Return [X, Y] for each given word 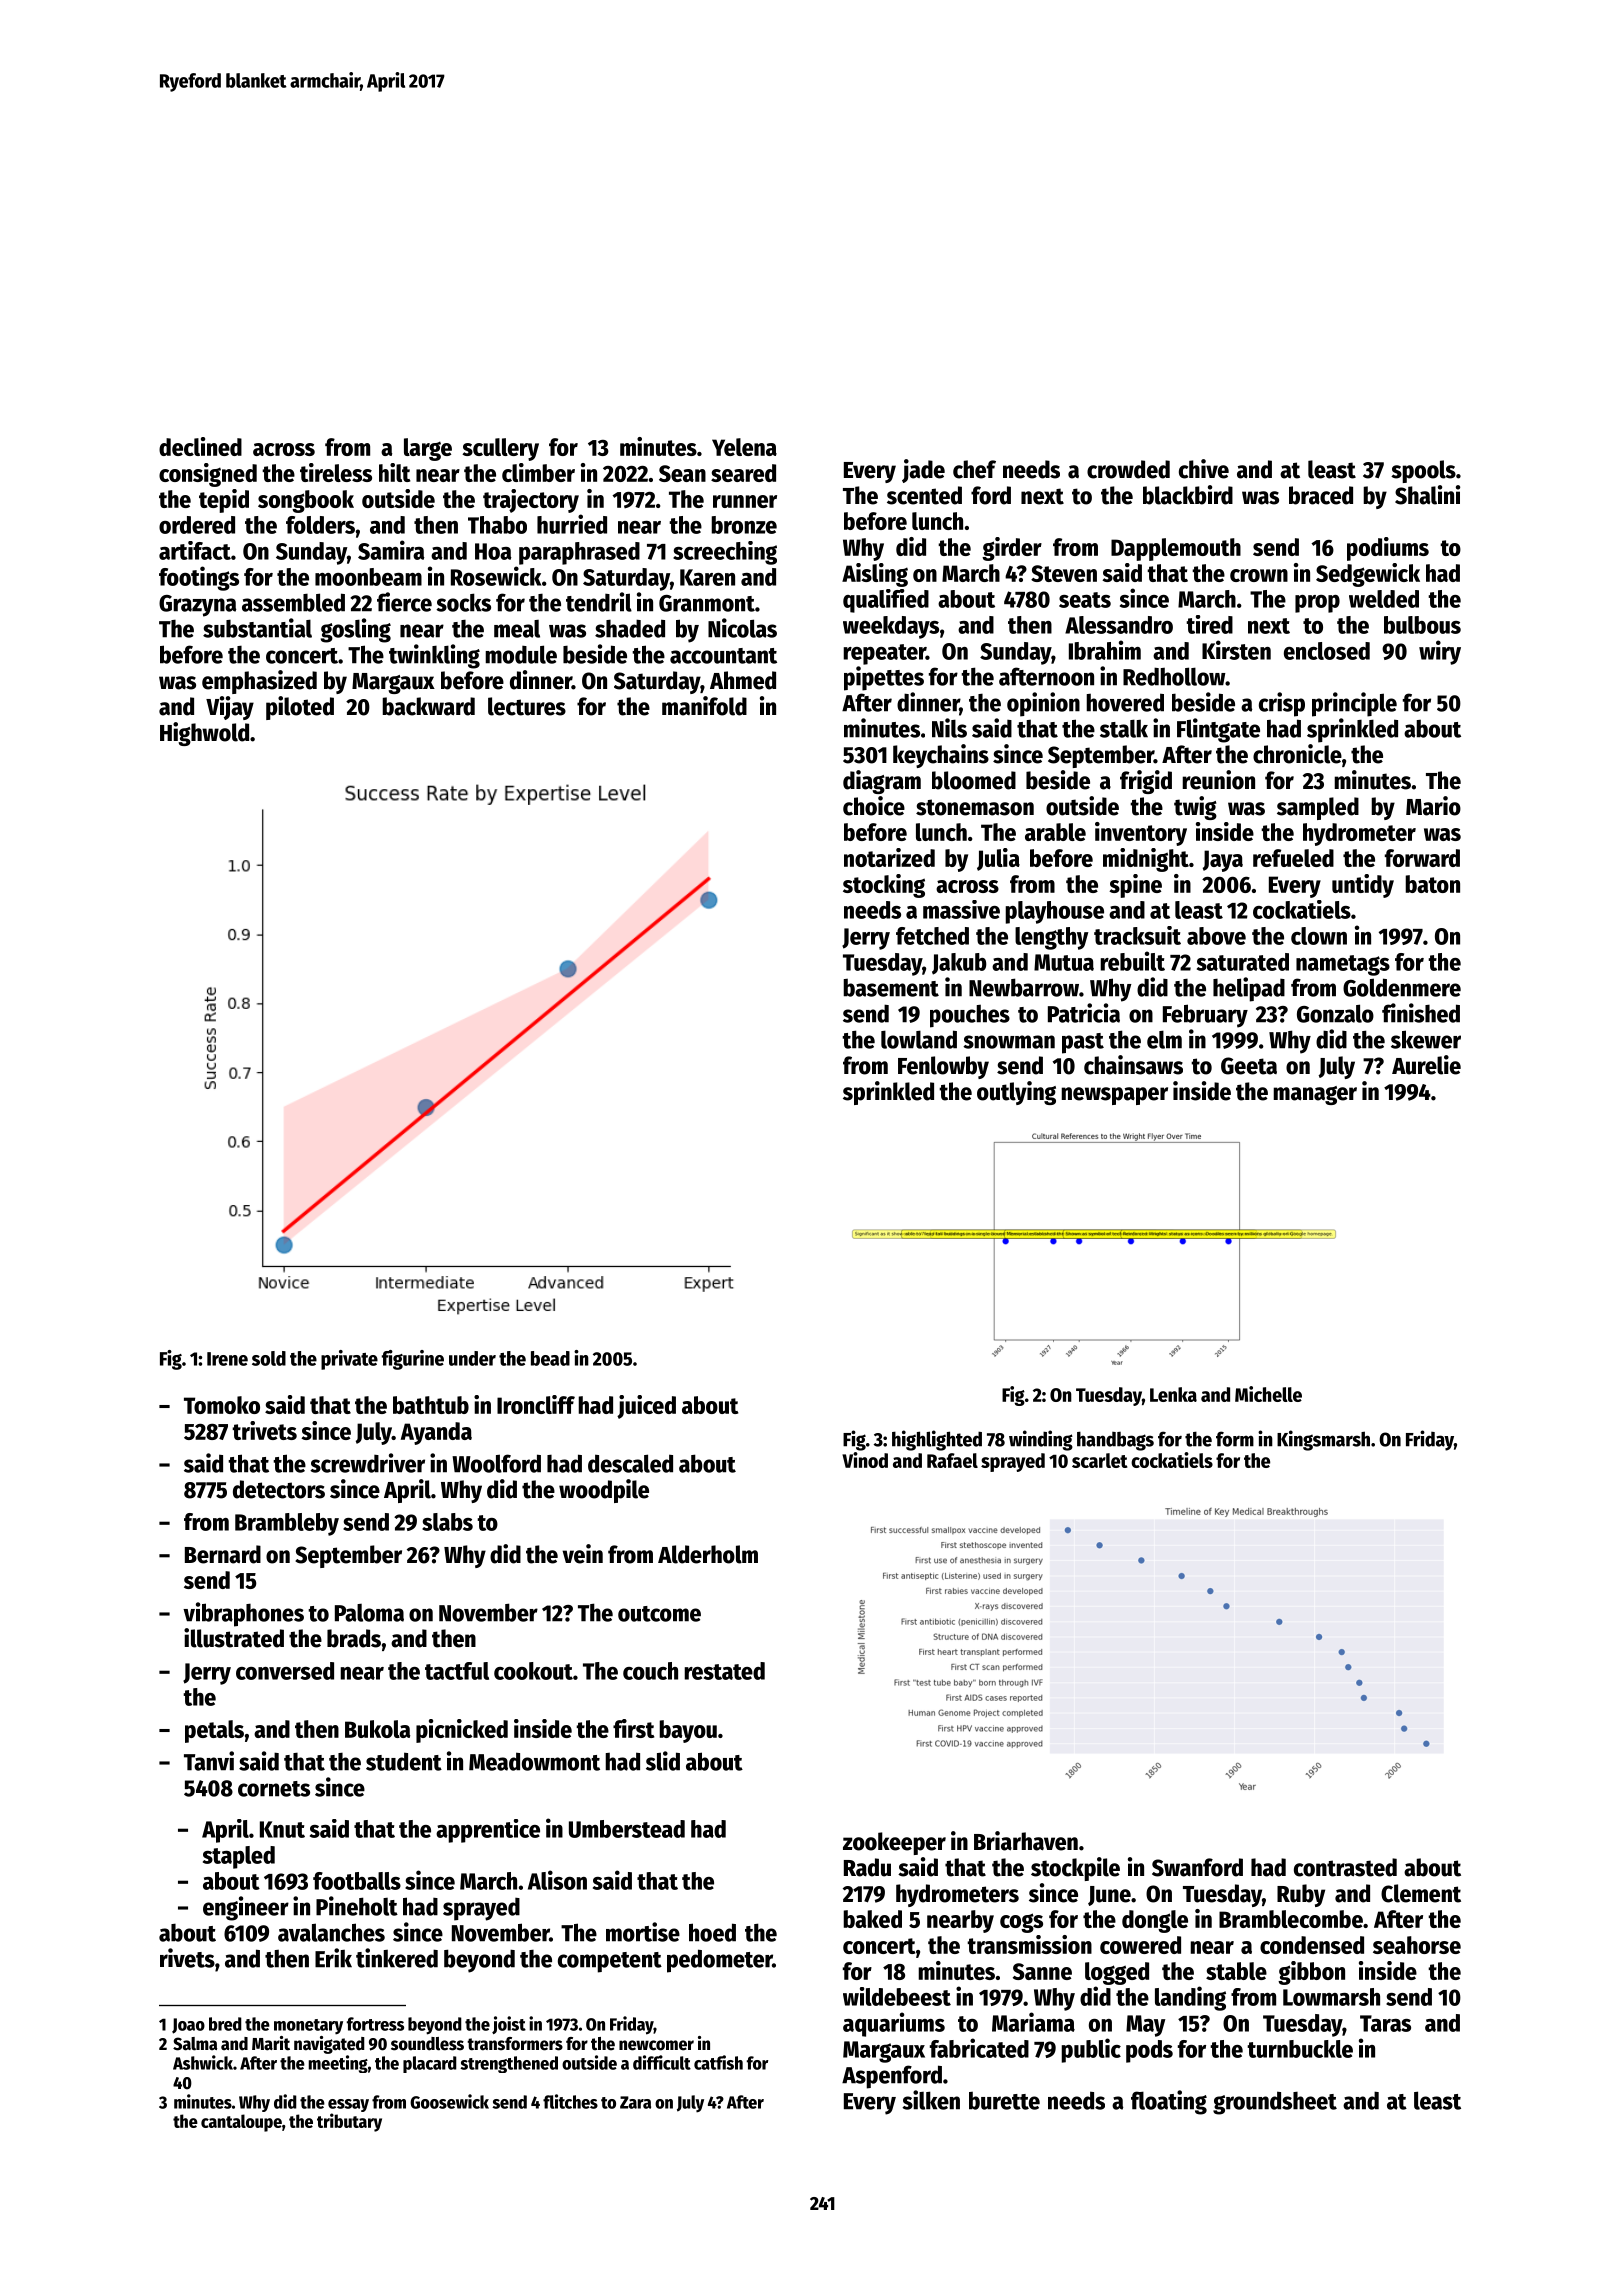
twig [1195, 808]
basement [891, 988]
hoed [712, 1932]
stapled [239, 1857]
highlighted [937, 1440]
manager [1315, 1095]
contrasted [1345, 1867]
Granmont [707, 603]
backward [428, 706]
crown [1259, 575]
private [349, 1360]
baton [1432, 884]
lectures [527, 706]
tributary [349, 2122]
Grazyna [197, 606]
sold [269, 1358]
